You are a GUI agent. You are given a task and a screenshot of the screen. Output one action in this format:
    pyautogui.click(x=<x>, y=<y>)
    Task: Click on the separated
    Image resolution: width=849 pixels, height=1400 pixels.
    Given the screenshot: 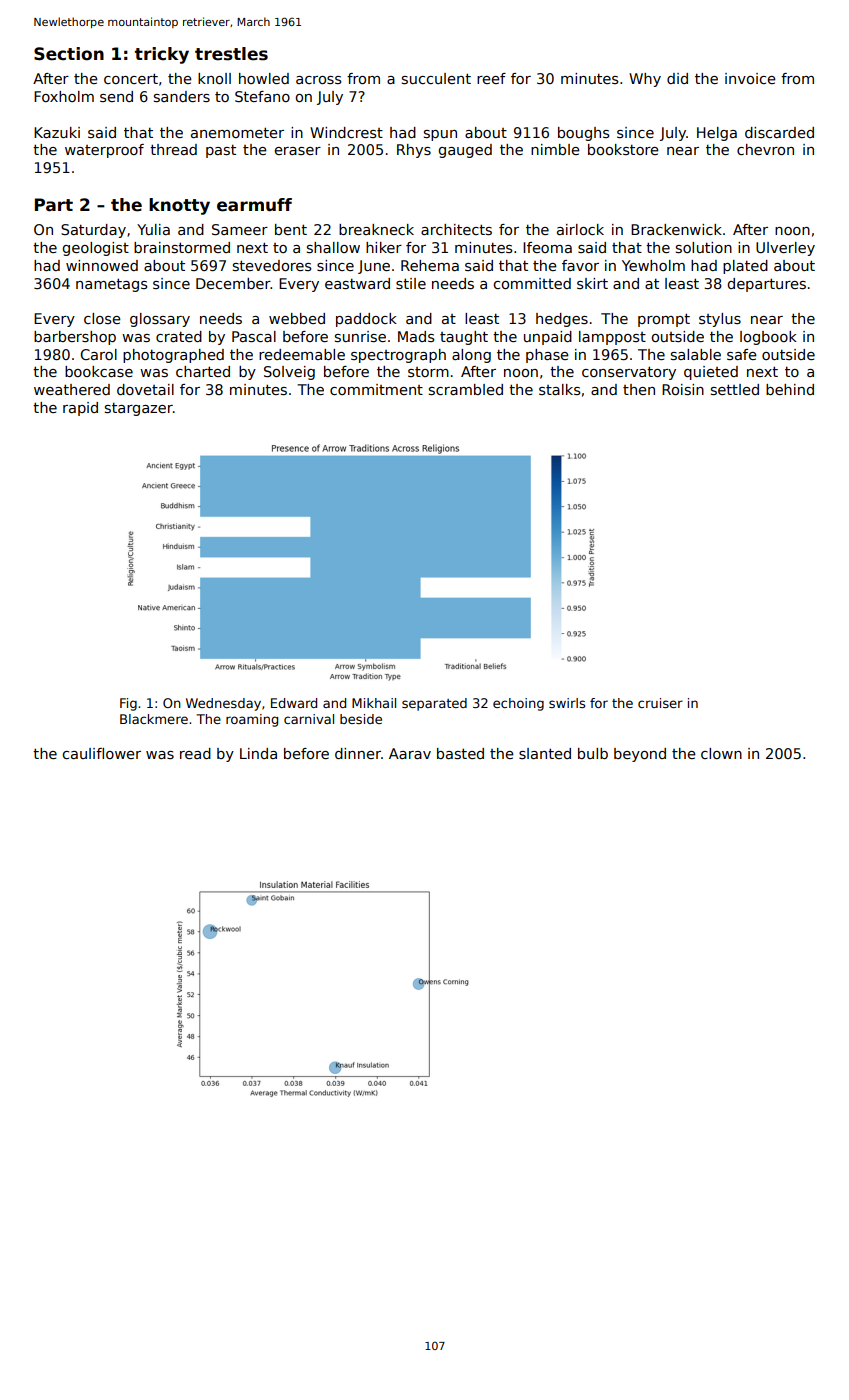 What is the action you would take?
    pyautogui.click(x=434, y=704)
